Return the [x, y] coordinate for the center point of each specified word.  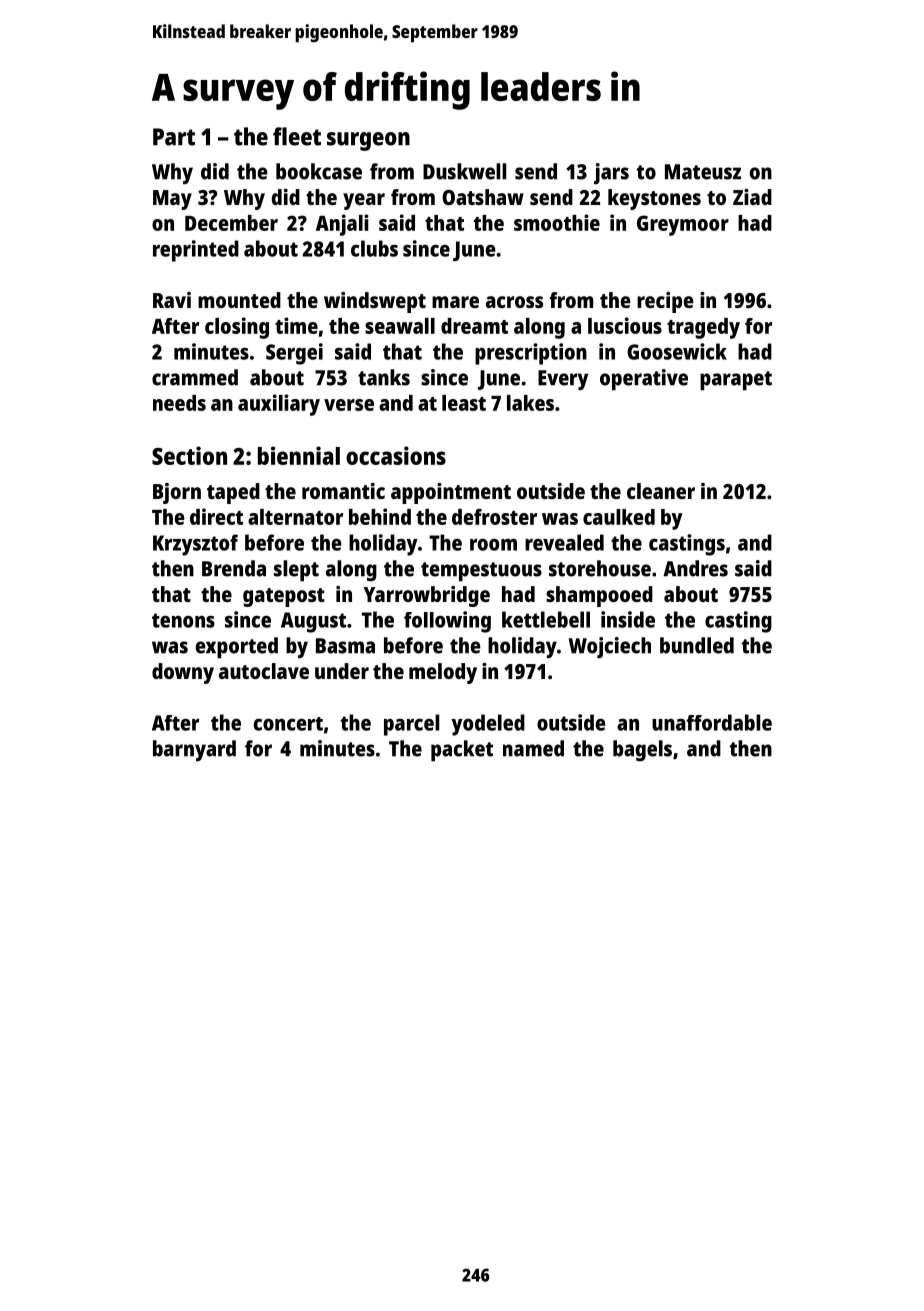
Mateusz [703, 172]
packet [462, 751]
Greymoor [683, 225]
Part [174, 137]
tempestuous [481, 572]
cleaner [661, 491]
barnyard [194, 750]
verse [349, 405]
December [231, 223]
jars [611, 173]
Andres [695, 568]
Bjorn [177, 493]
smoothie [557, 222]
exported [236, 648]
